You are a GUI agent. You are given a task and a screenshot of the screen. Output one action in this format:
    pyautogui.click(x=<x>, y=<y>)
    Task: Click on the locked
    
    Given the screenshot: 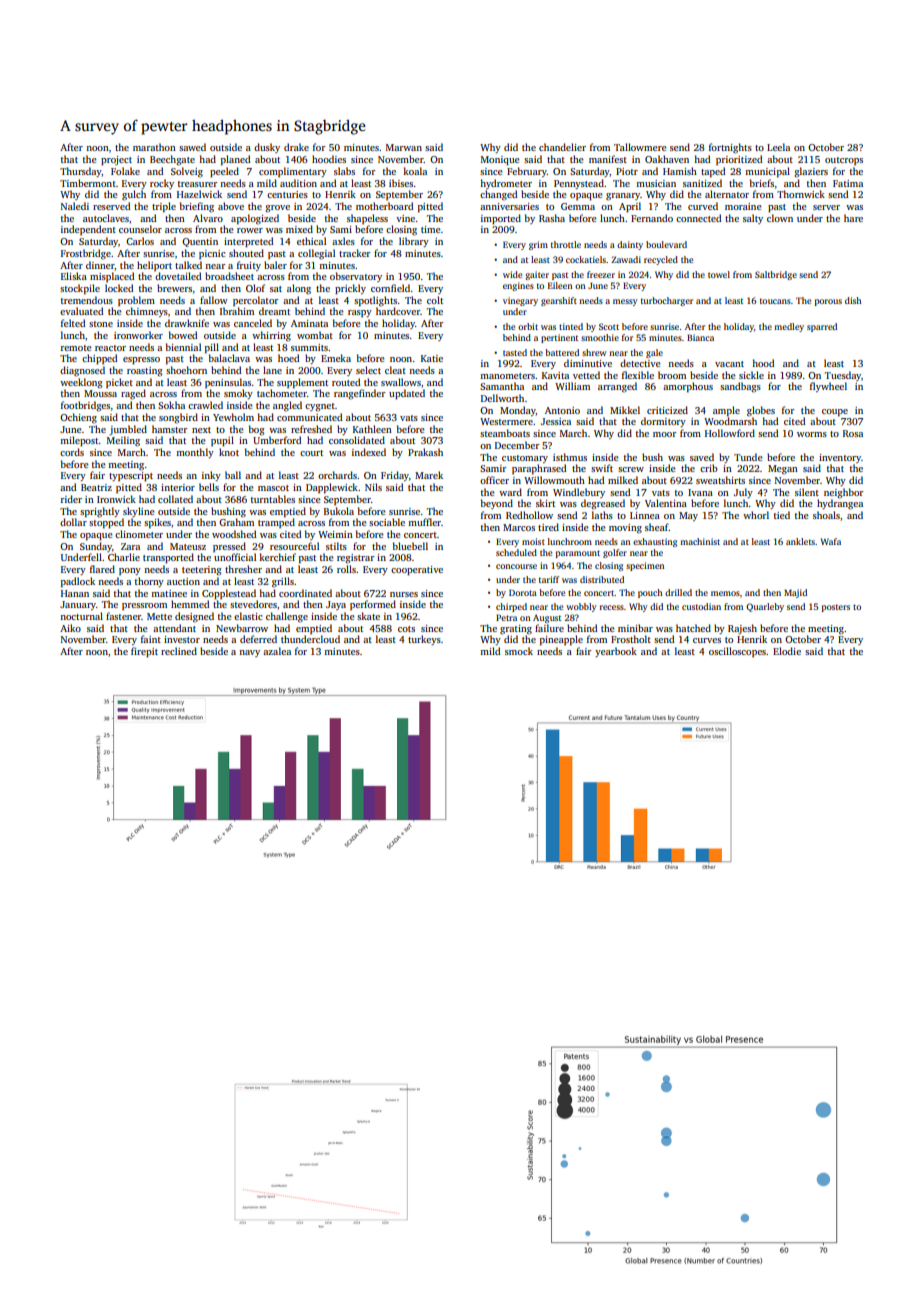 What is the action you would take?
    pyautogui.click(x=119, y=288)
